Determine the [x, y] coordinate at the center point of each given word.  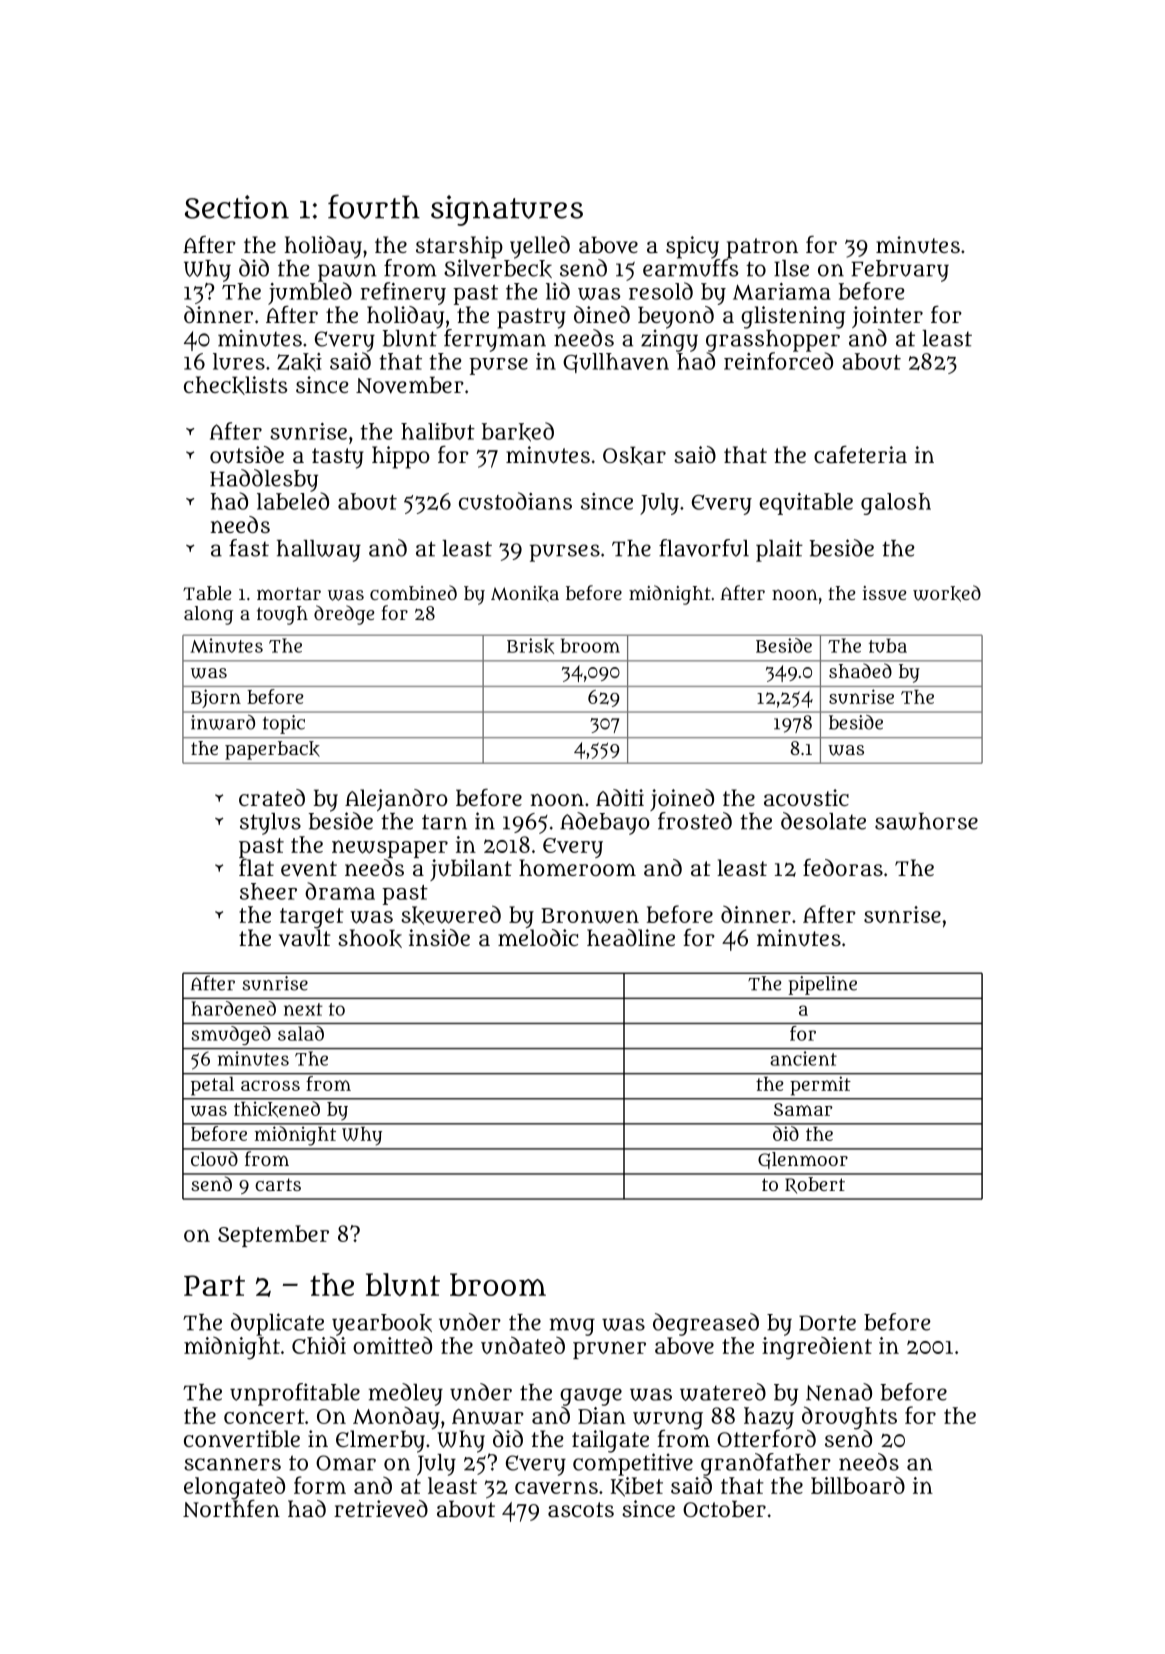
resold [661, 291]
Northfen [231, 1509]
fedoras [843, 867]
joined [682, 800]
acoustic [806, 797]
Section [237, 207]
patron [762, 248]
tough [282, 615]
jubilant [471, 870]
